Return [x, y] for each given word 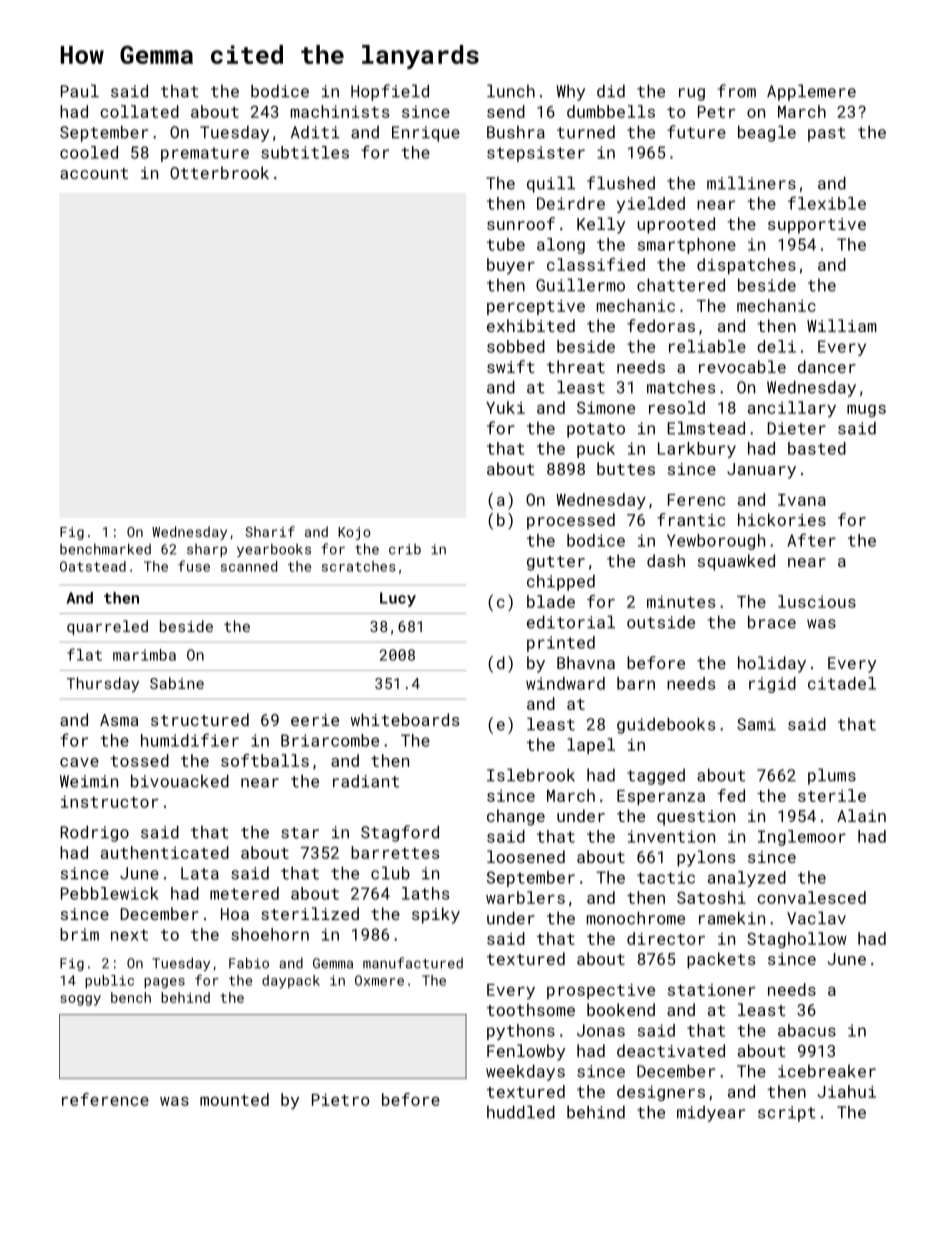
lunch [511, 91]
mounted [234, 1099]
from [737, 91]
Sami [756, 724]
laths [425, 893]
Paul [80, 91]
